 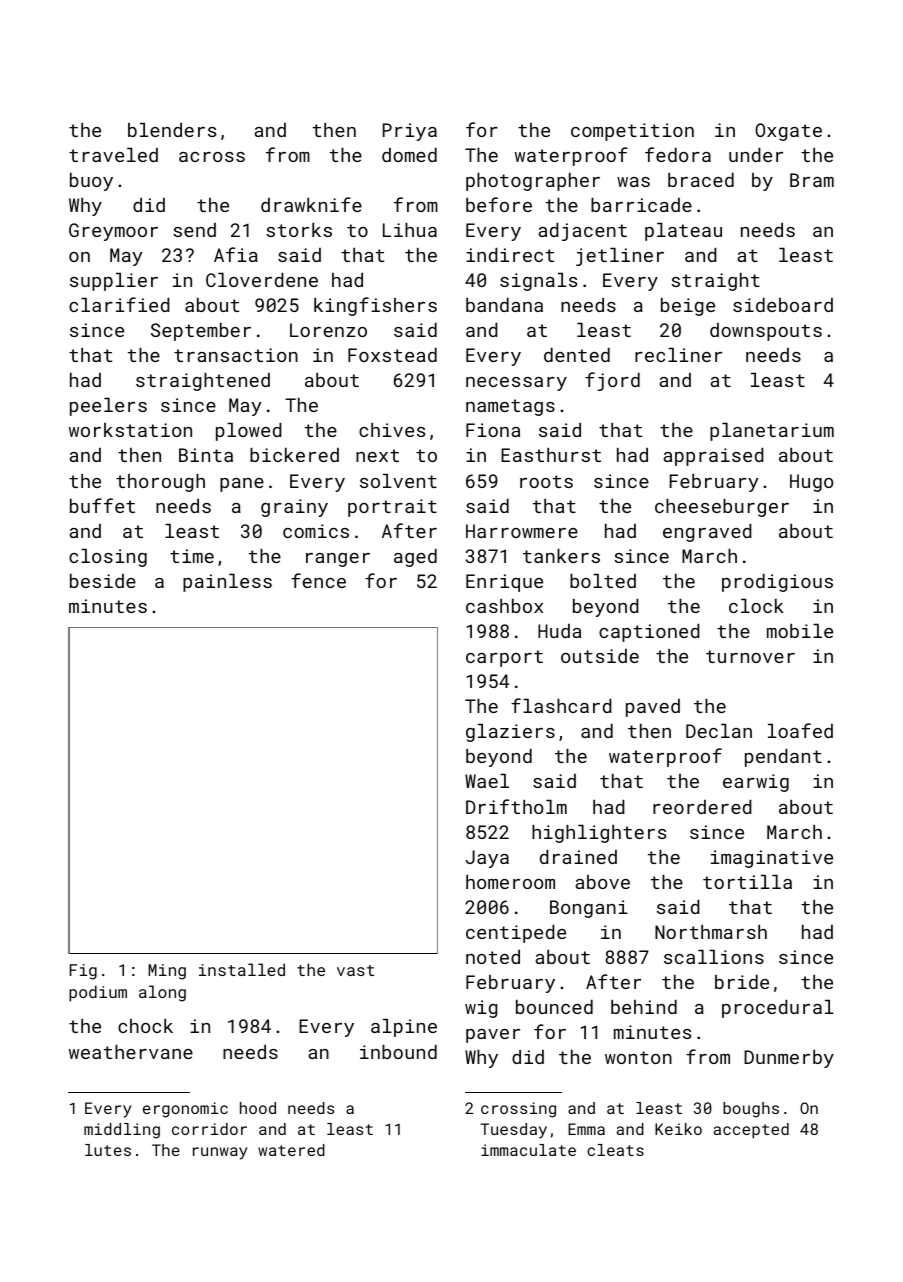 I want to click on next, so click(x=377, y=455).
